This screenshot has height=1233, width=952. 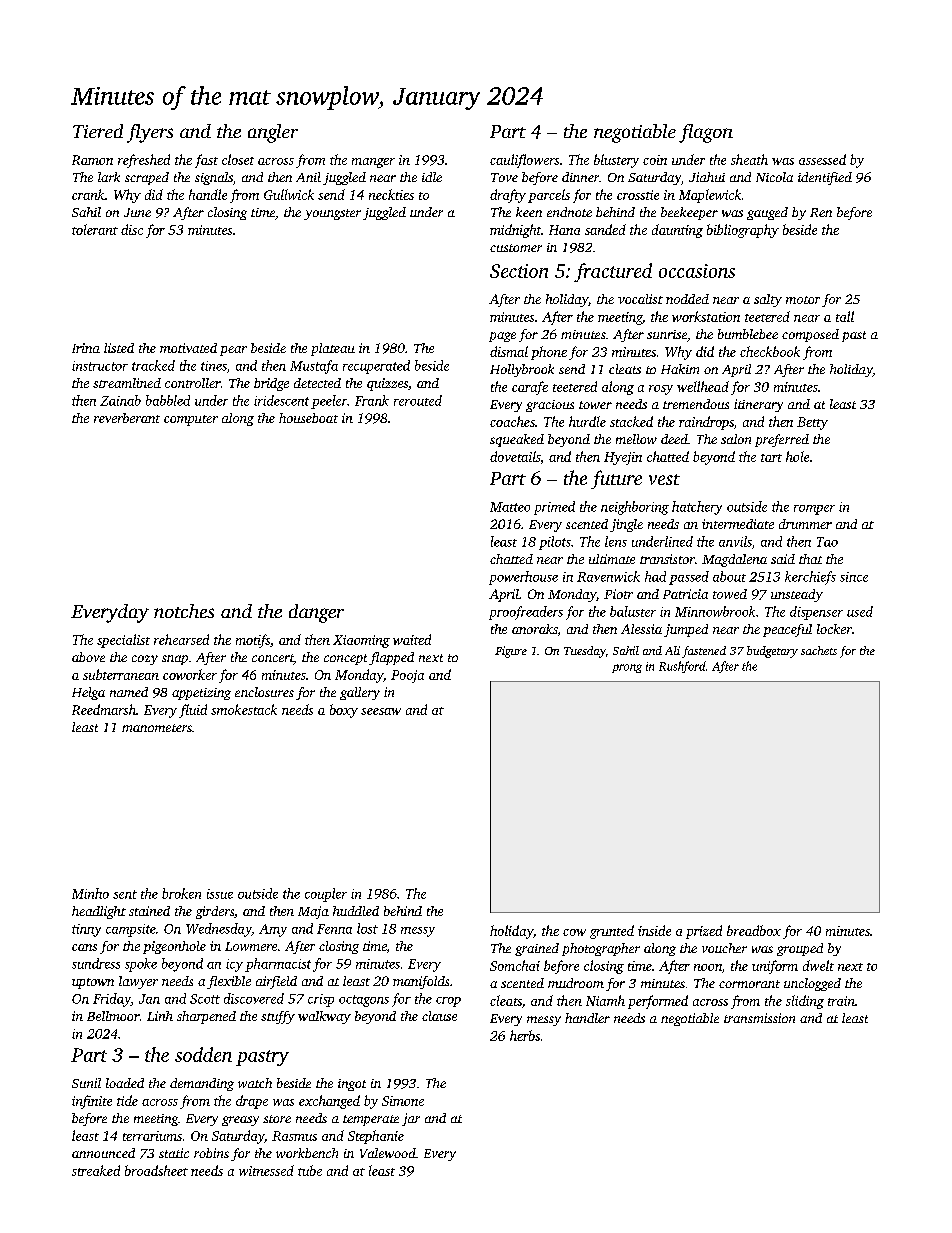 I want to click on witnessed, so click(x=266, y=1170).
